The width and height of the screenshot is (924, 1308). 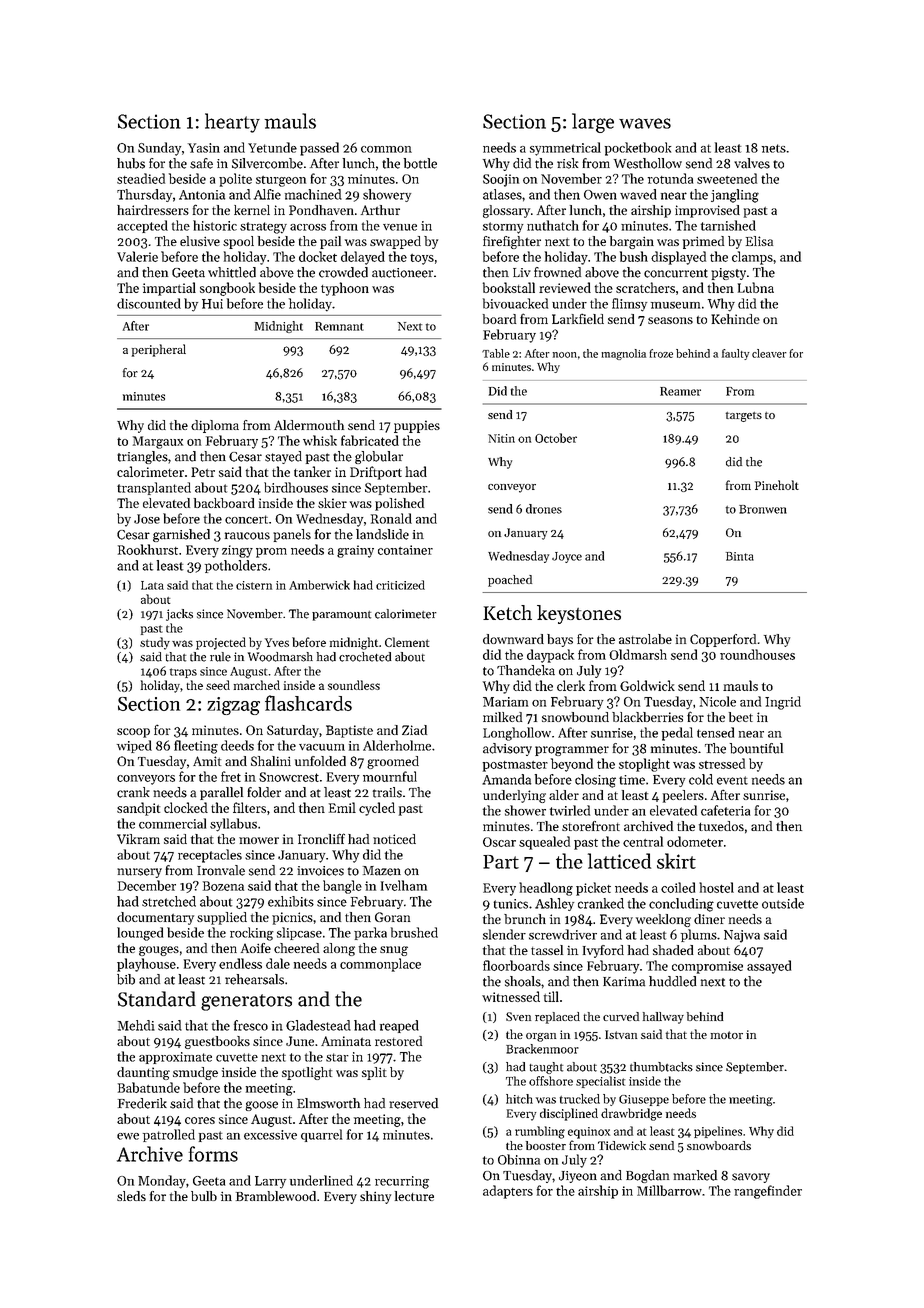 What do you see at coordinates (505, 702) in the screenshot?
I see `Mariam` at bounding box center [505, 702].
